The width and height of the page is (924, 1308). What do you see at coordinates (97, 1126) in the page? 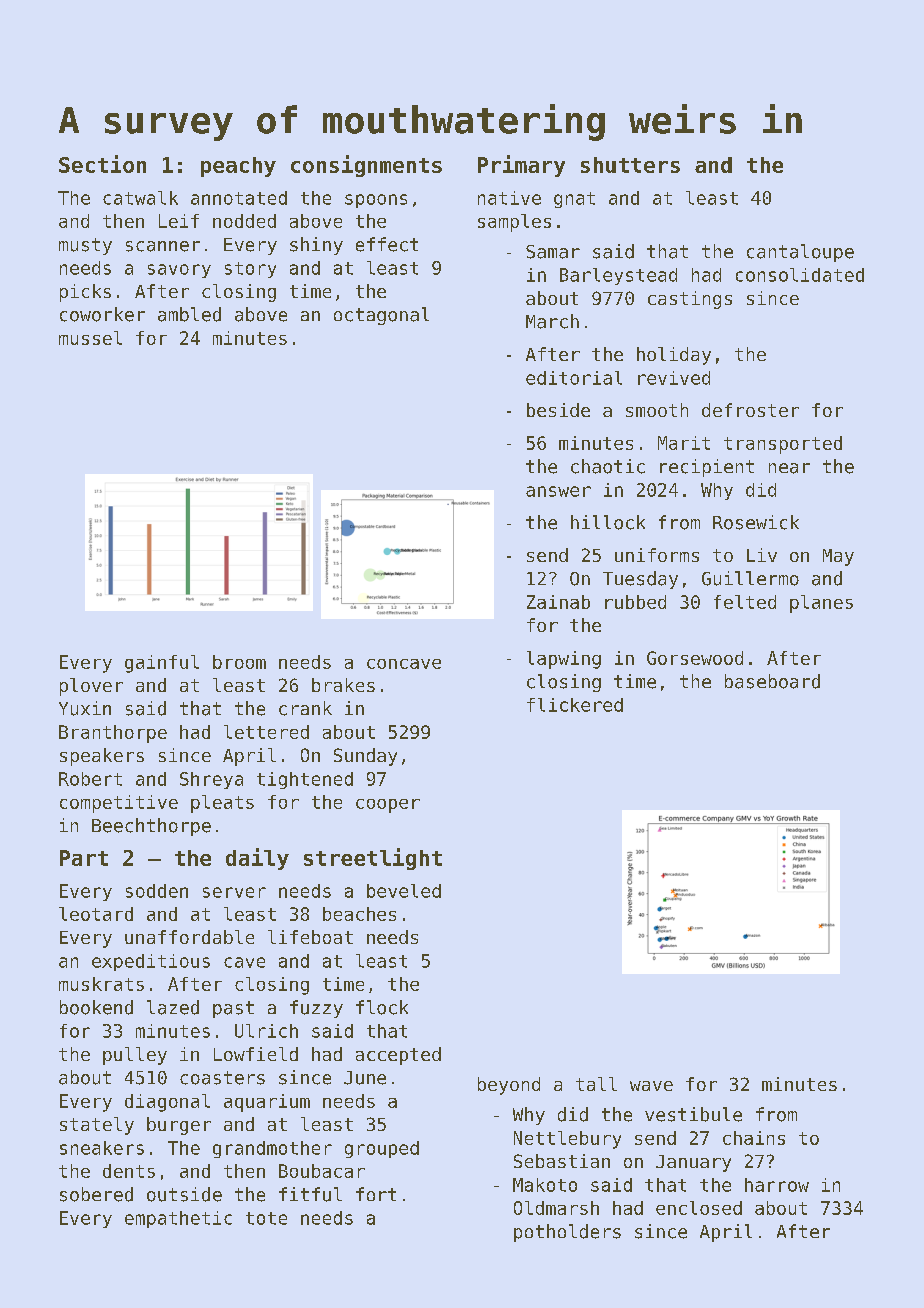
I see `stately` at bounding box center [97, 1126].
